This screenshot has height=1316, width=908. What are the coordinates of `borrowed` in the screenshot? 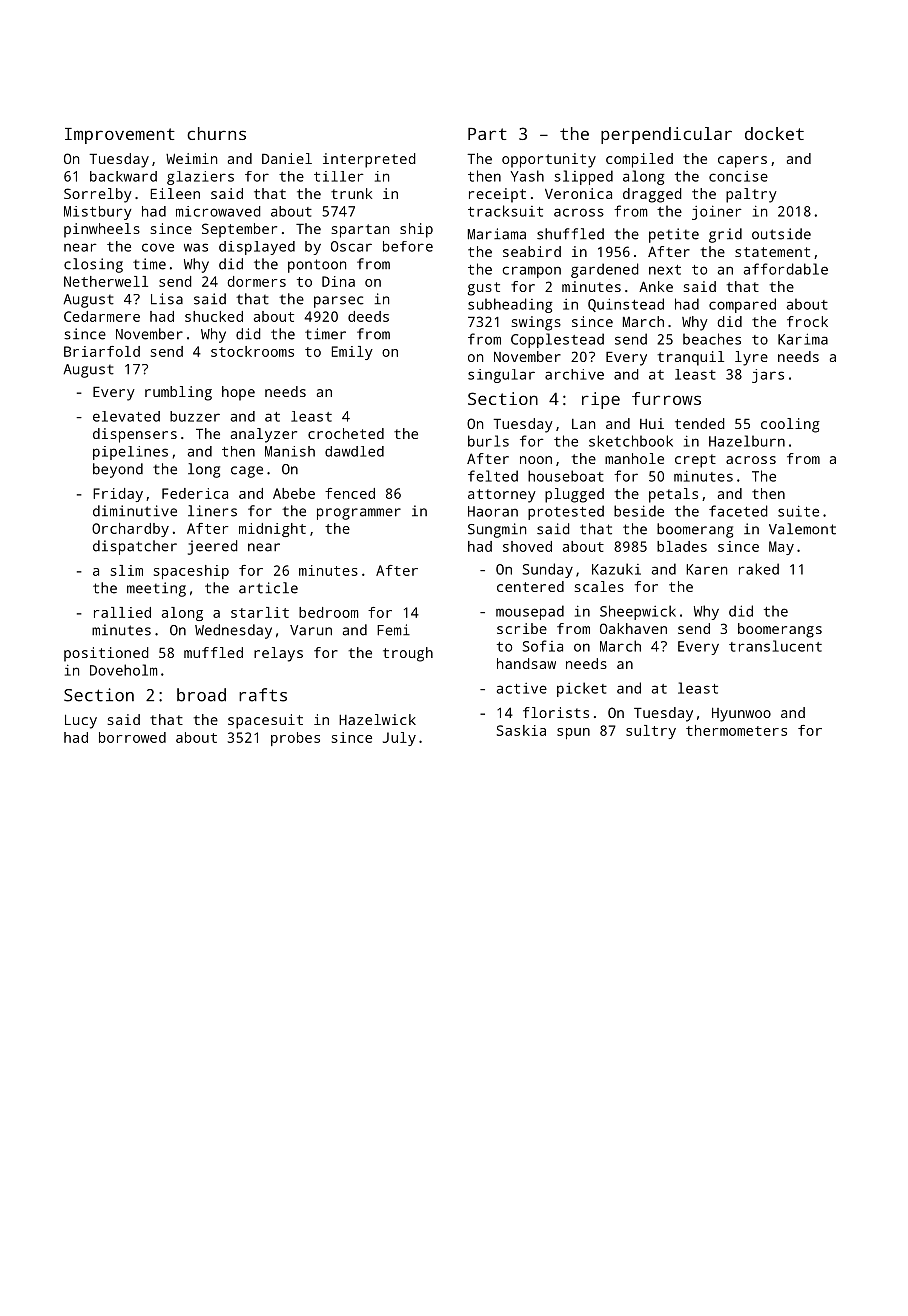 It's located at (132, 737).
